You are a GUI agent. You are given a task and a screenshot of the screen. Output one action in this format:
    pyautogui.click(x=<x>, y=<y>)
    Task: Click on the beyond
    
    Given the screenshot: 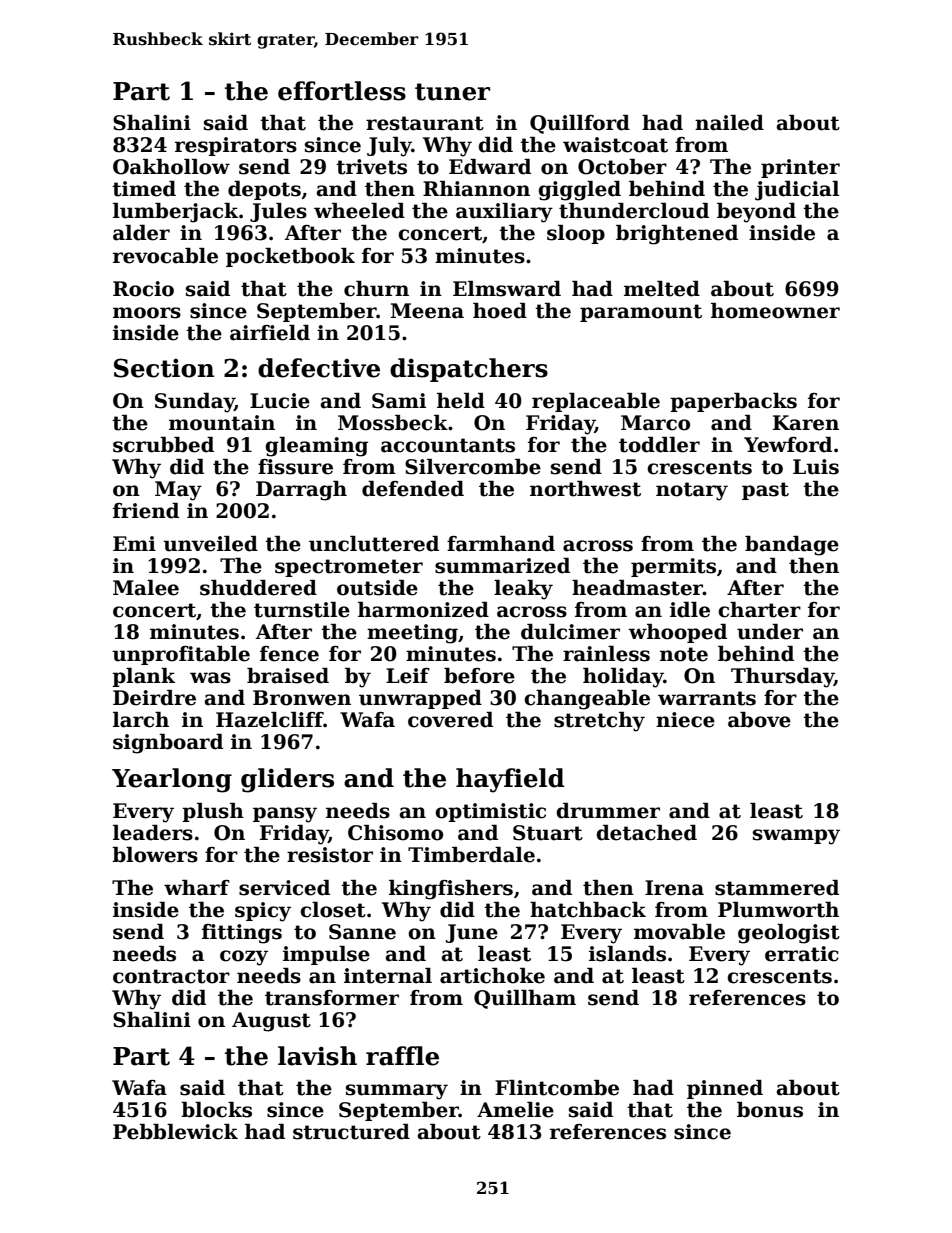 What is the action you would take?
    pyautogui.click(x=756, y=213)
